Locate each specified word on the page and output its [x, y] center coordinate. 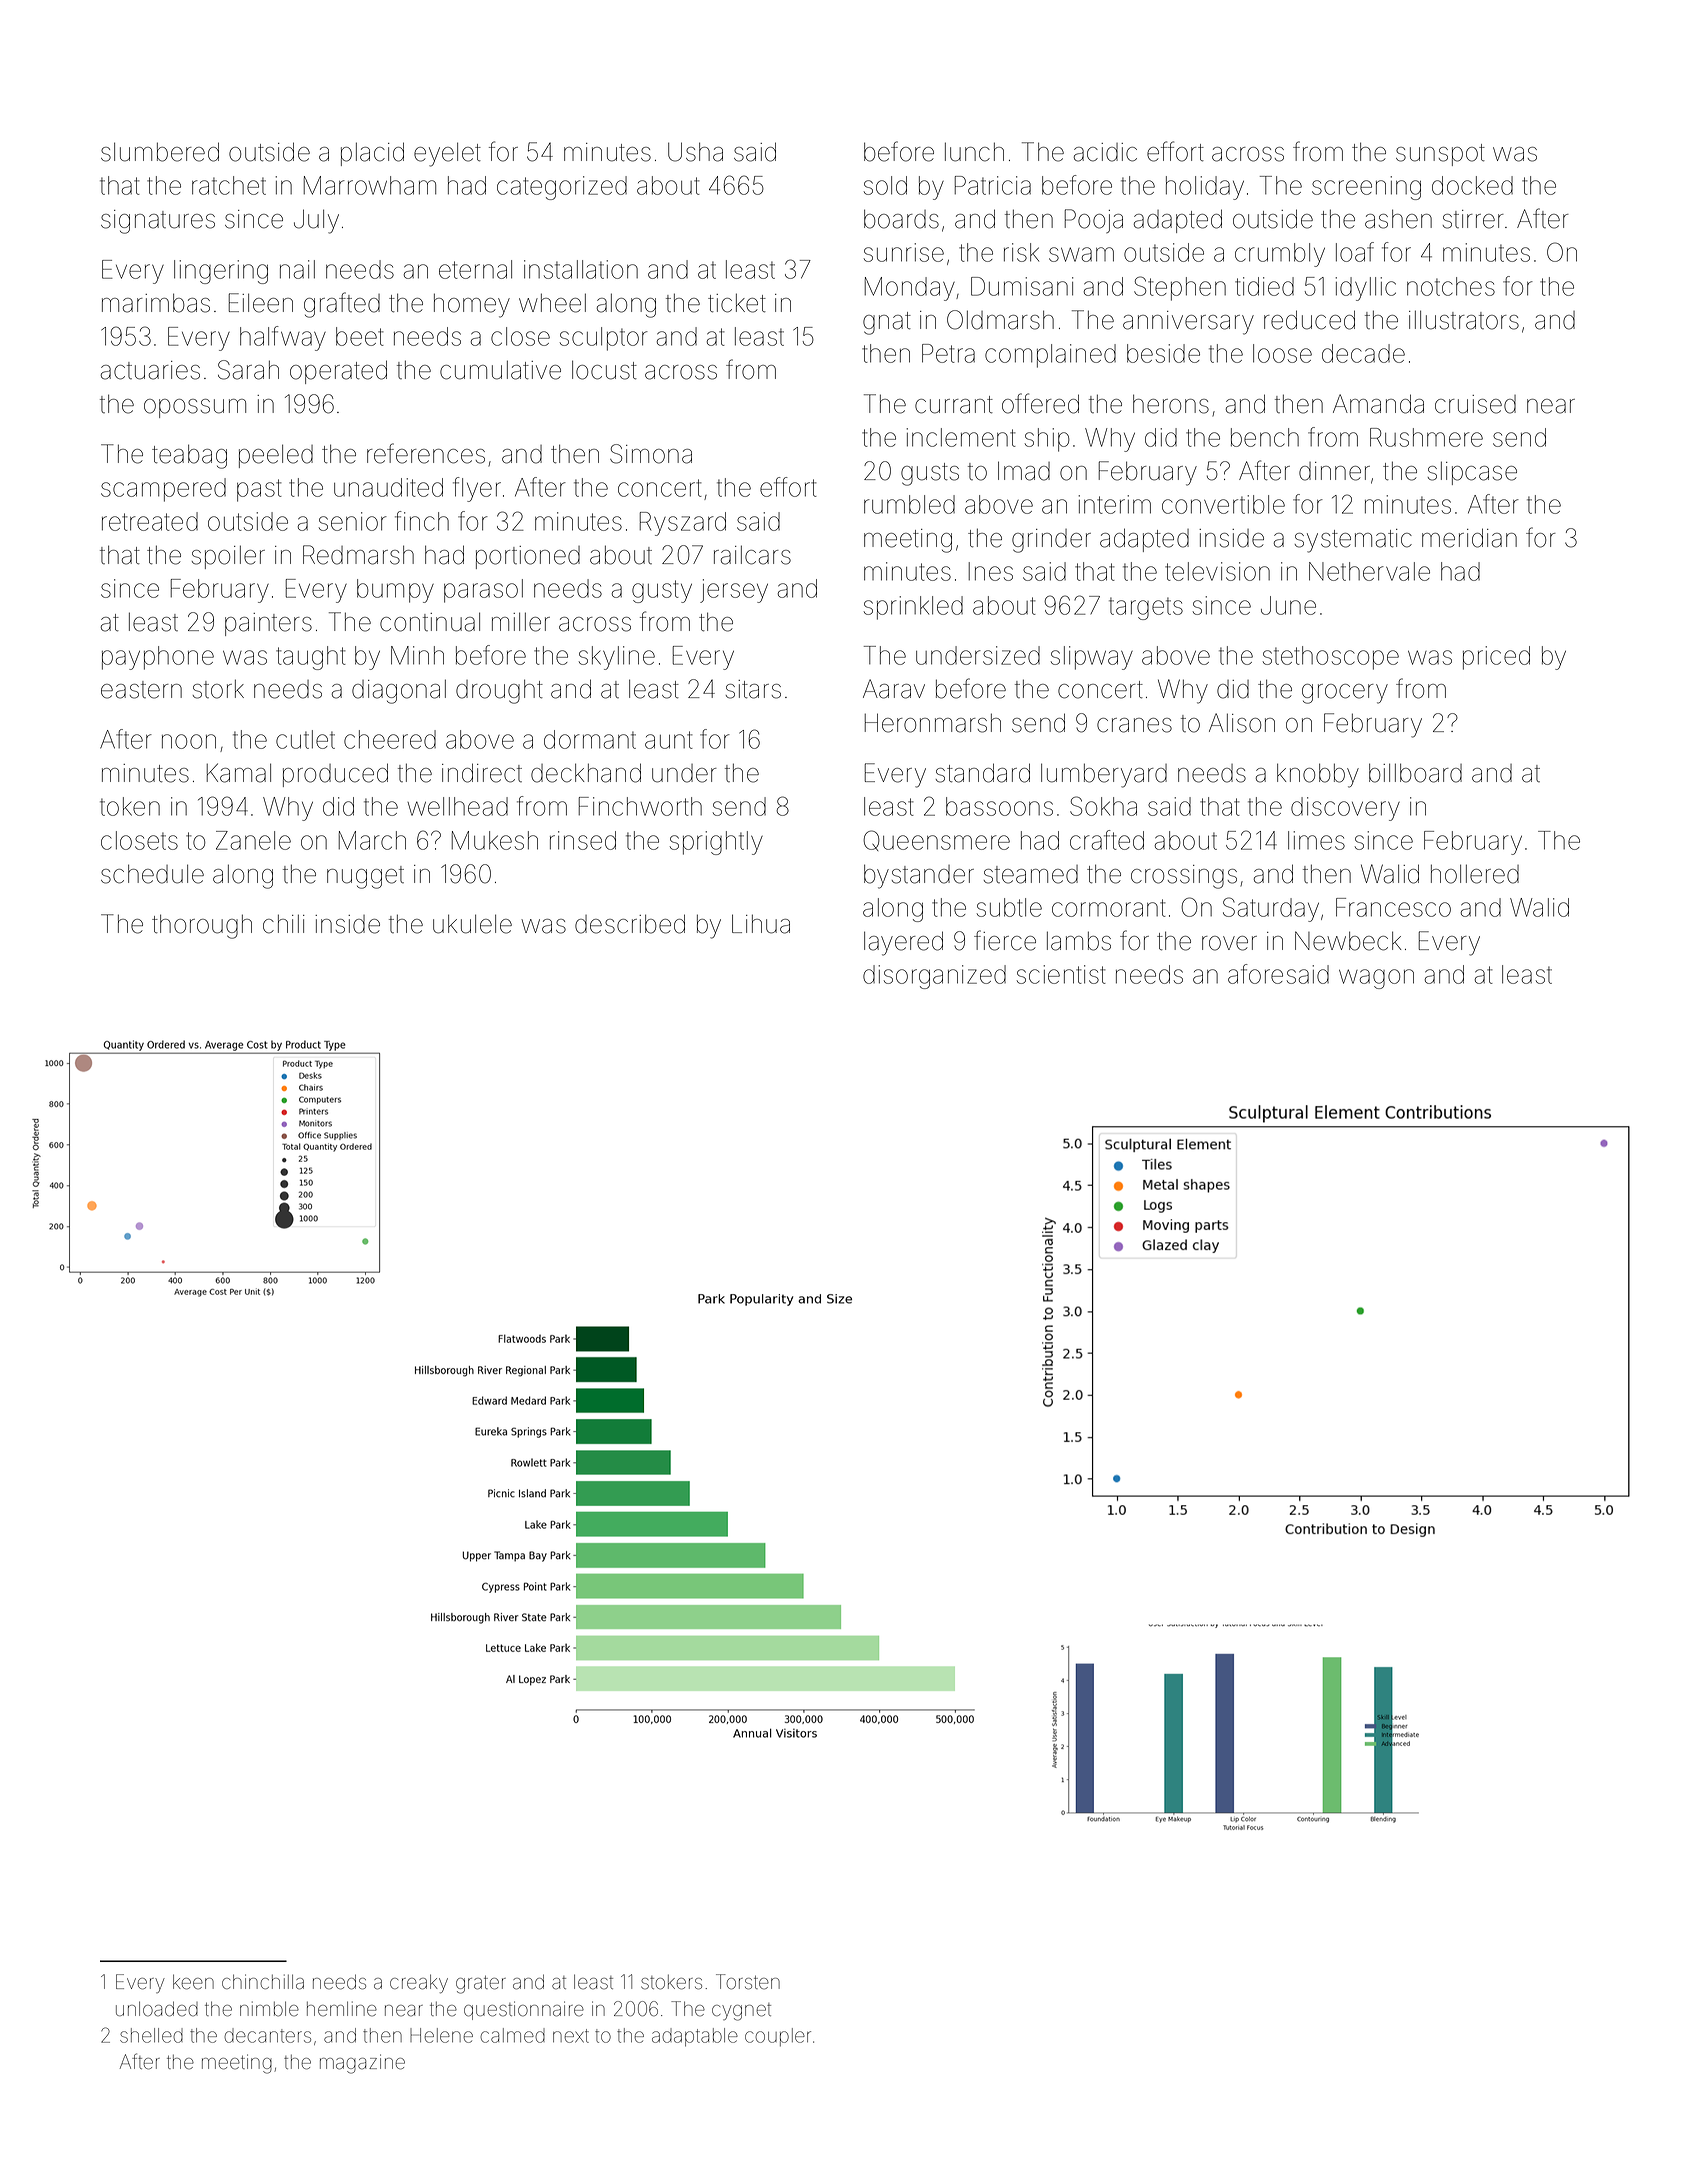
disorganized [934, 977]
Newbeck [1348, 941]
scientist [1061, 974]
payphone [158, 658]
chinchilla [263, 1982]
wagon [1376, 979]
